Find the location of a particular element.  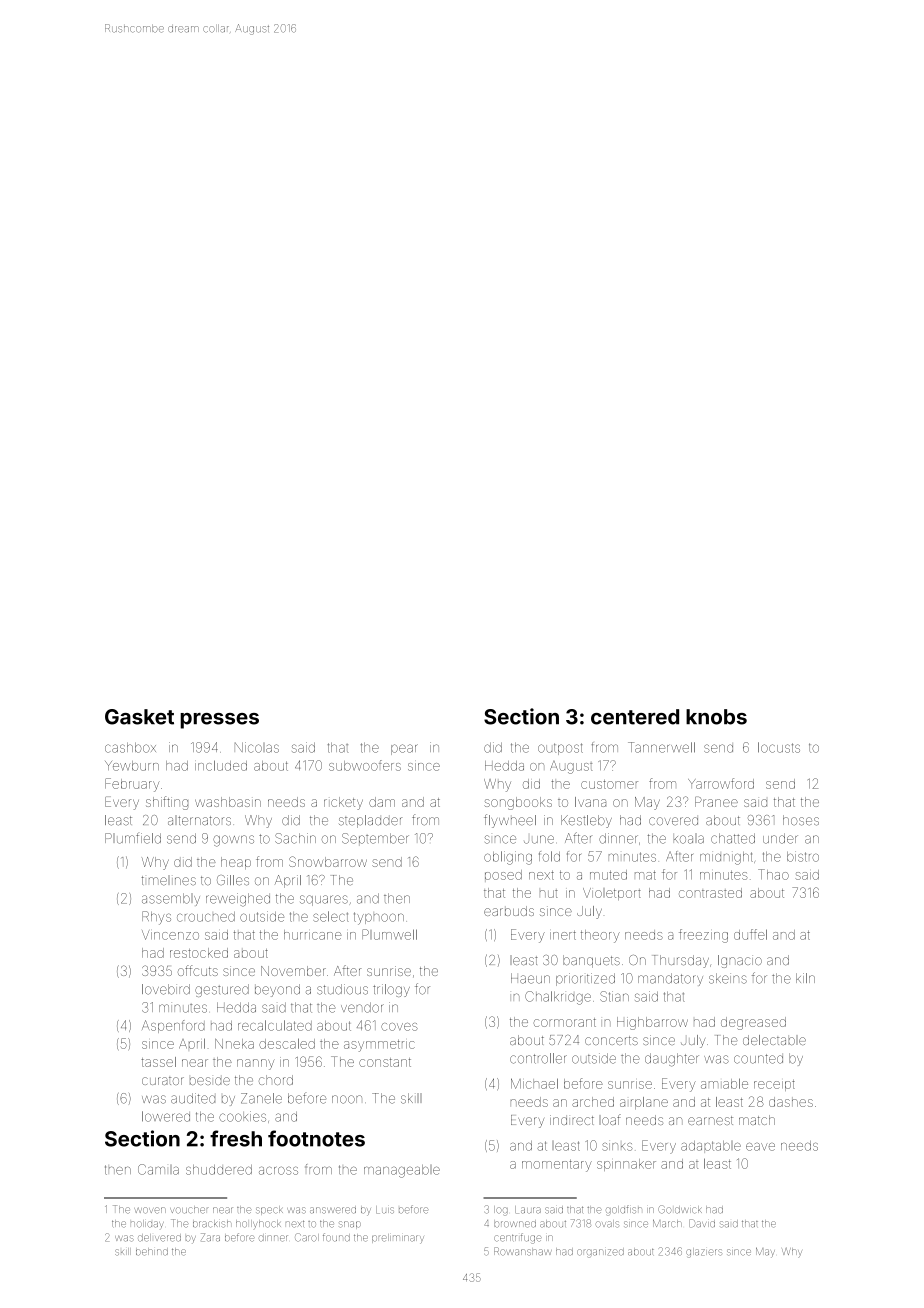

noon is located at coordinates (347, 1099).
